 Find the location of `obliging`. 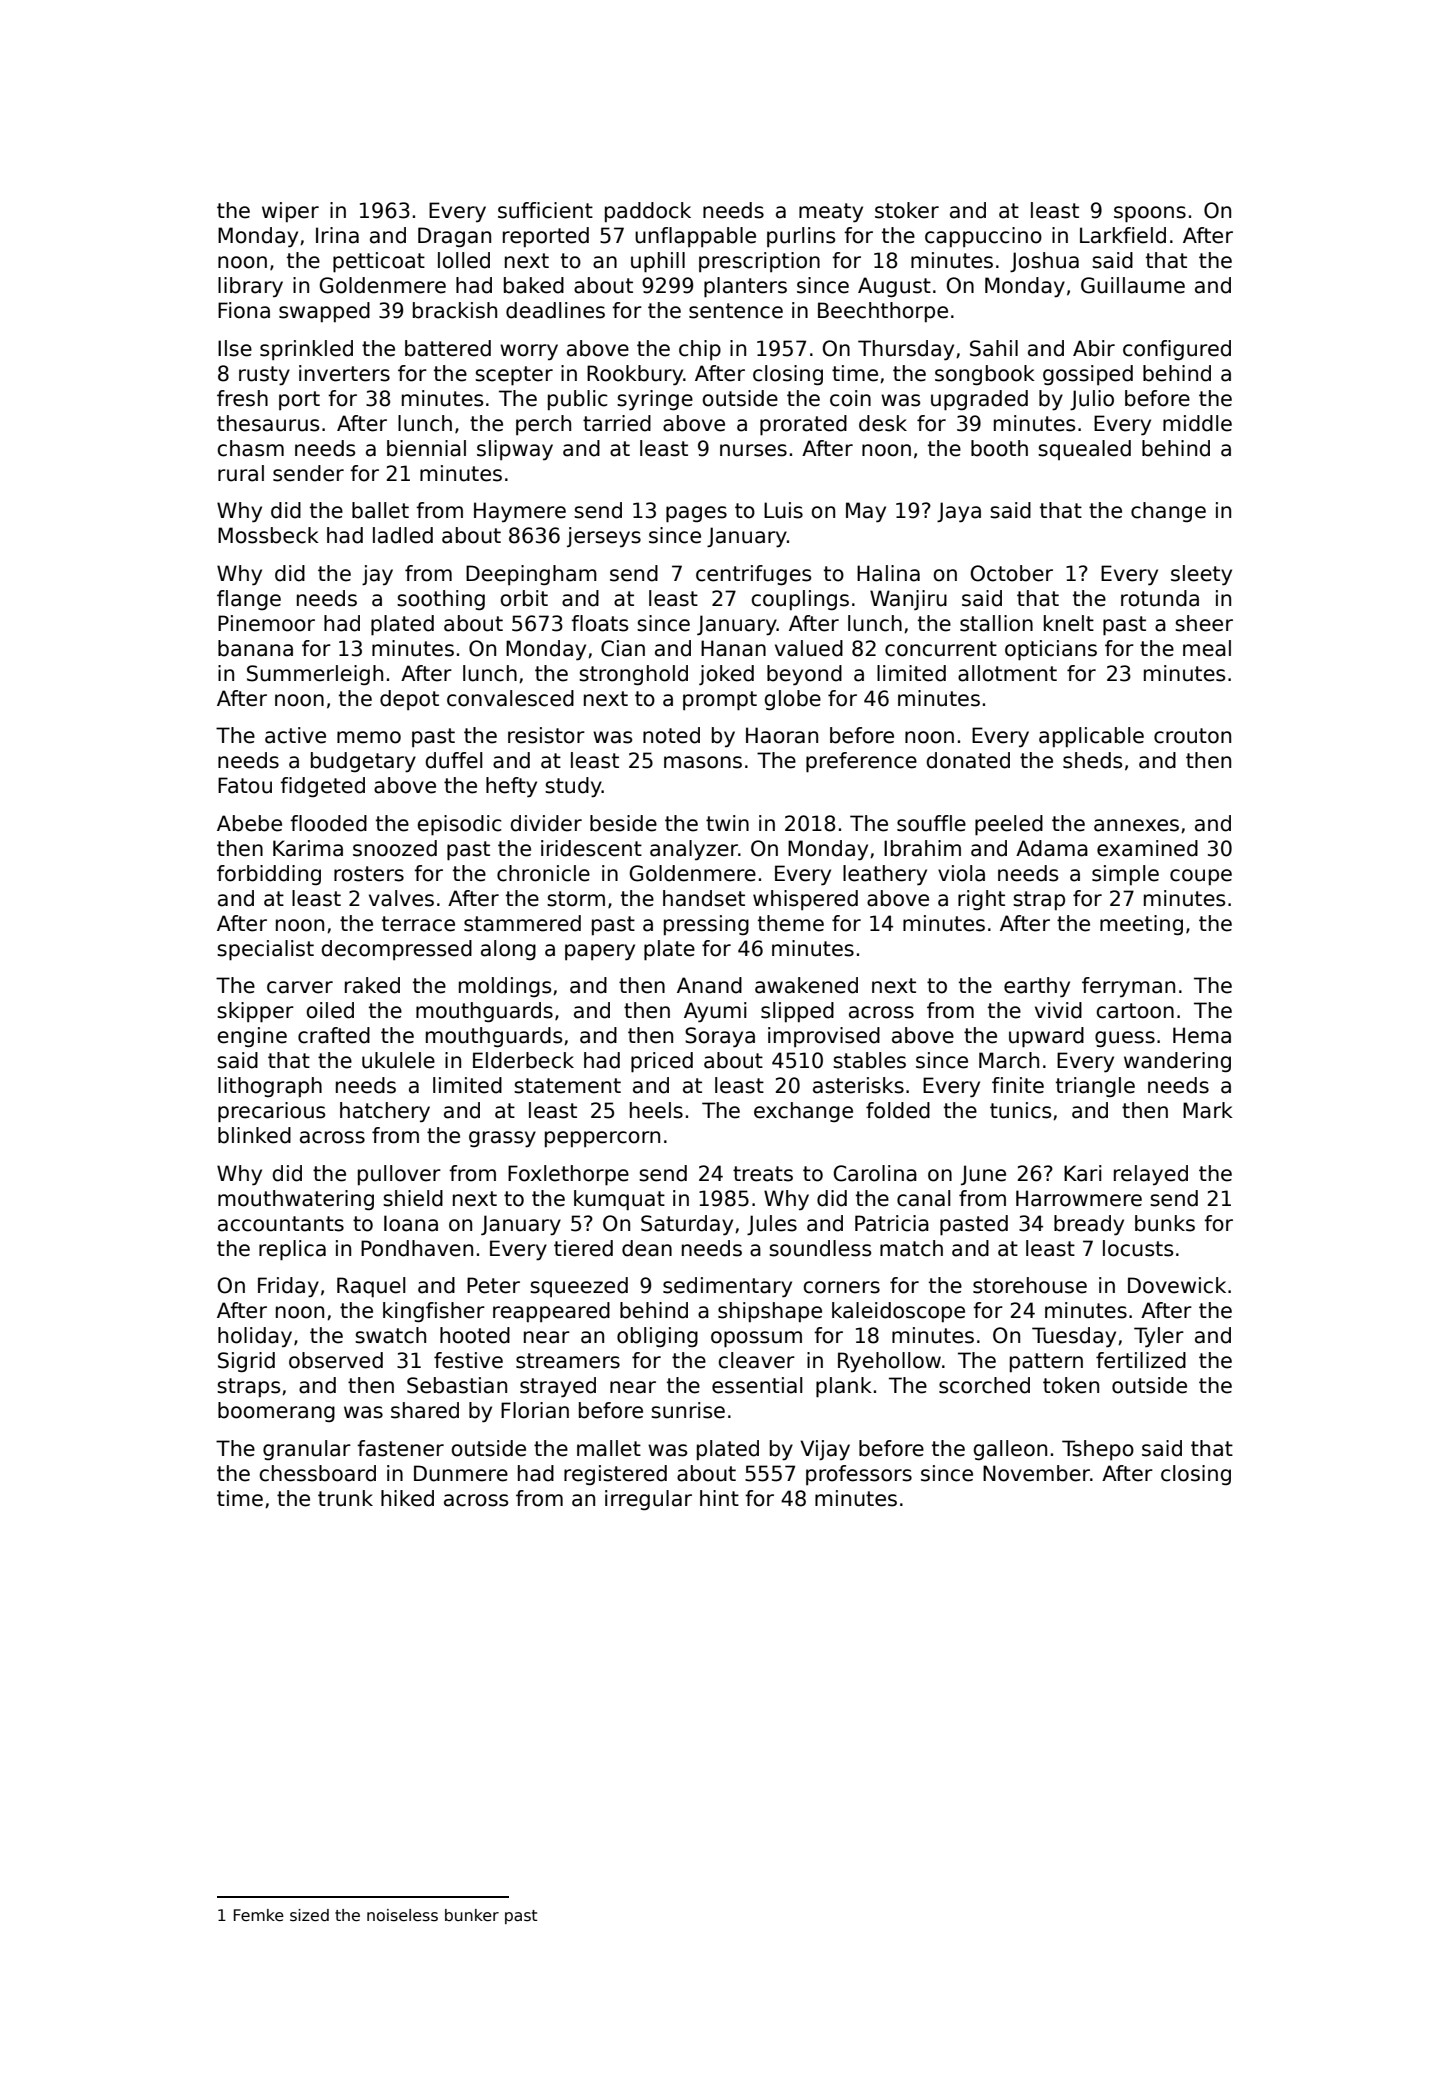

obliging is located at coordinates (657, 1337).
